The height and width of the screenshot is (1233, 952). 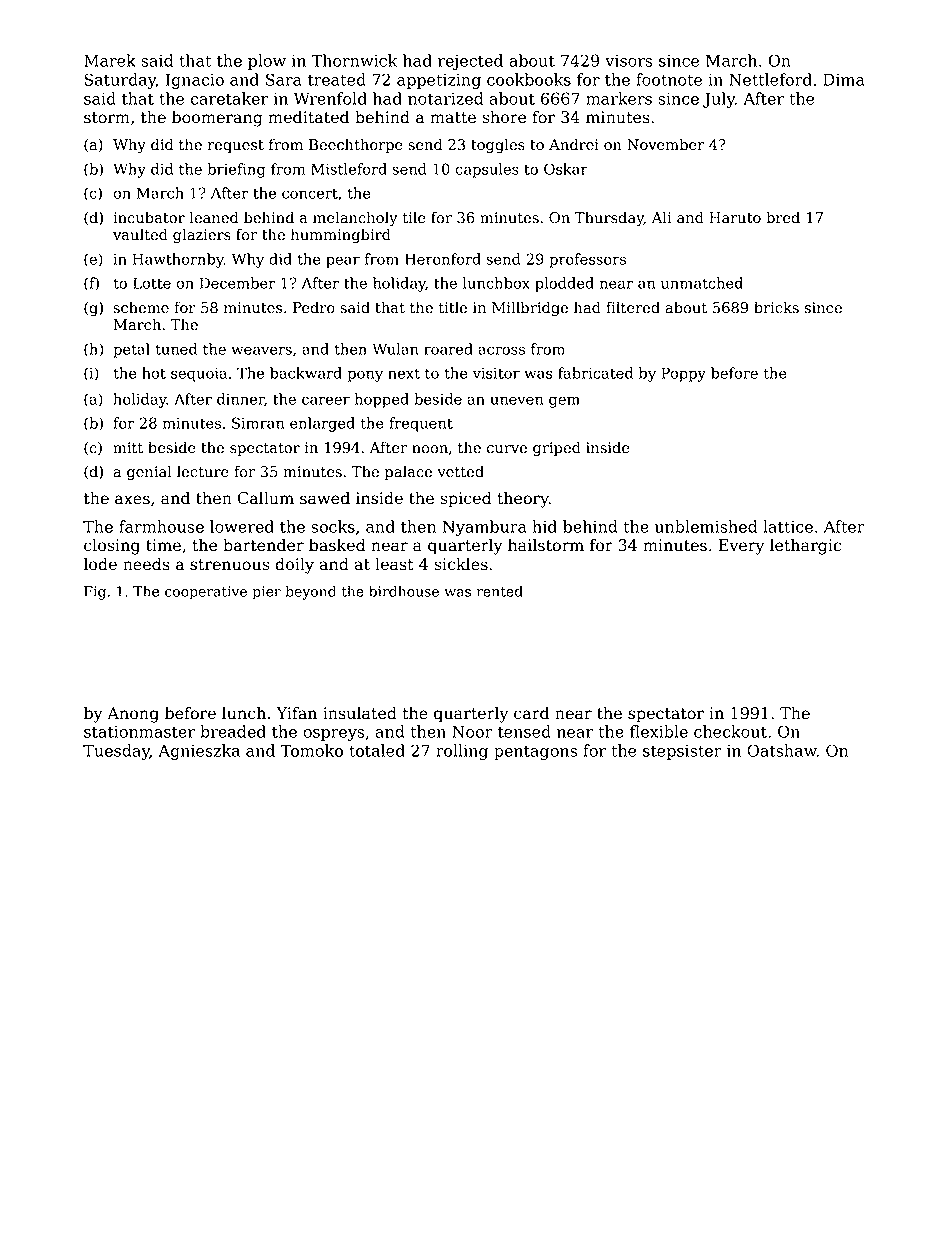 What do you see at coordinates (844, 79) in the screenshot?
I see `Dima` at bounding box center [844, 79].
